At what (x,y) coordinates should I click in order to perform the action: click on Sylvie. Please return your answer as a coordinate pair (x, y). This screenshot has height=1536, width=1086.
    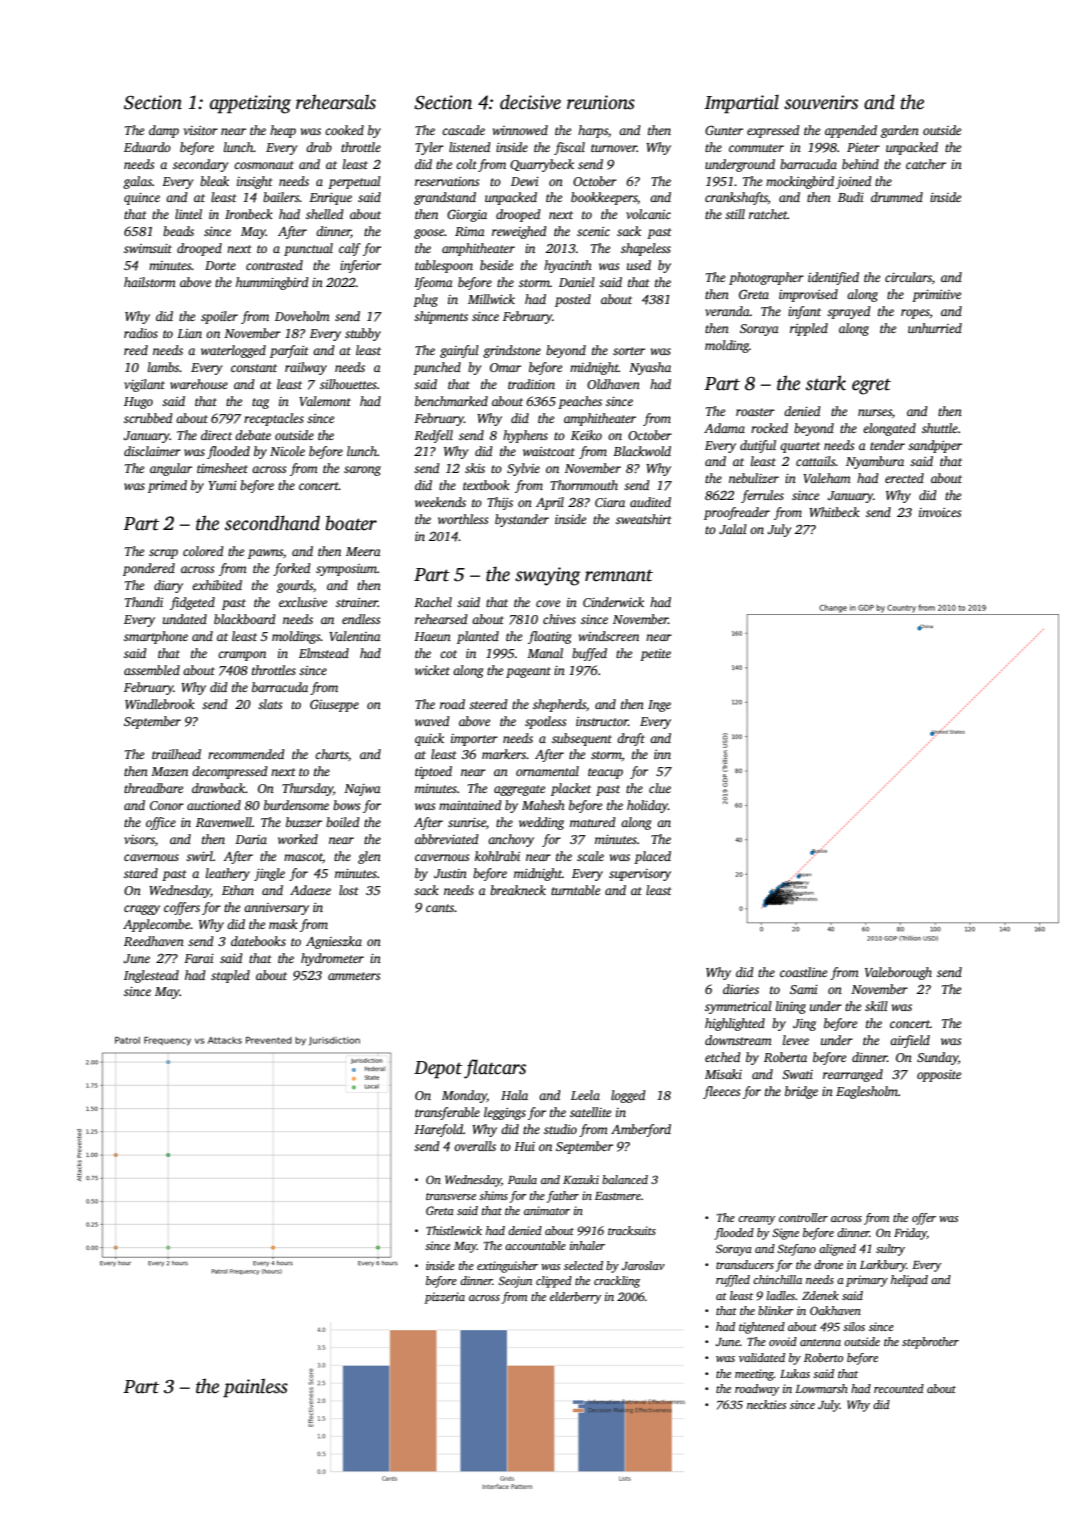
    Looking at the image, I should click on (523, 469).
